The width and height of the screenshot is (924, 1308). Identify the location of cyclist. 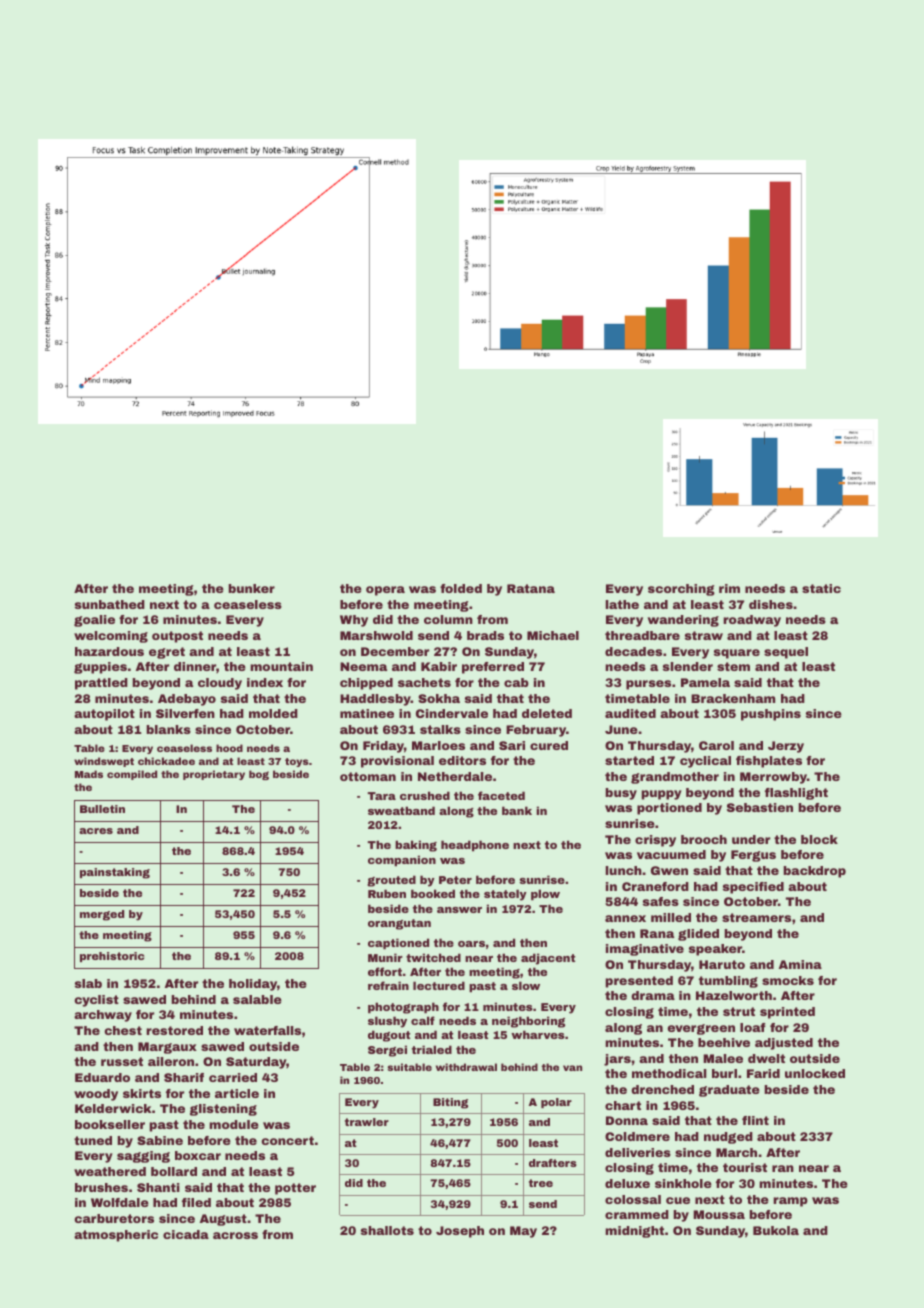
(97, 1001).
